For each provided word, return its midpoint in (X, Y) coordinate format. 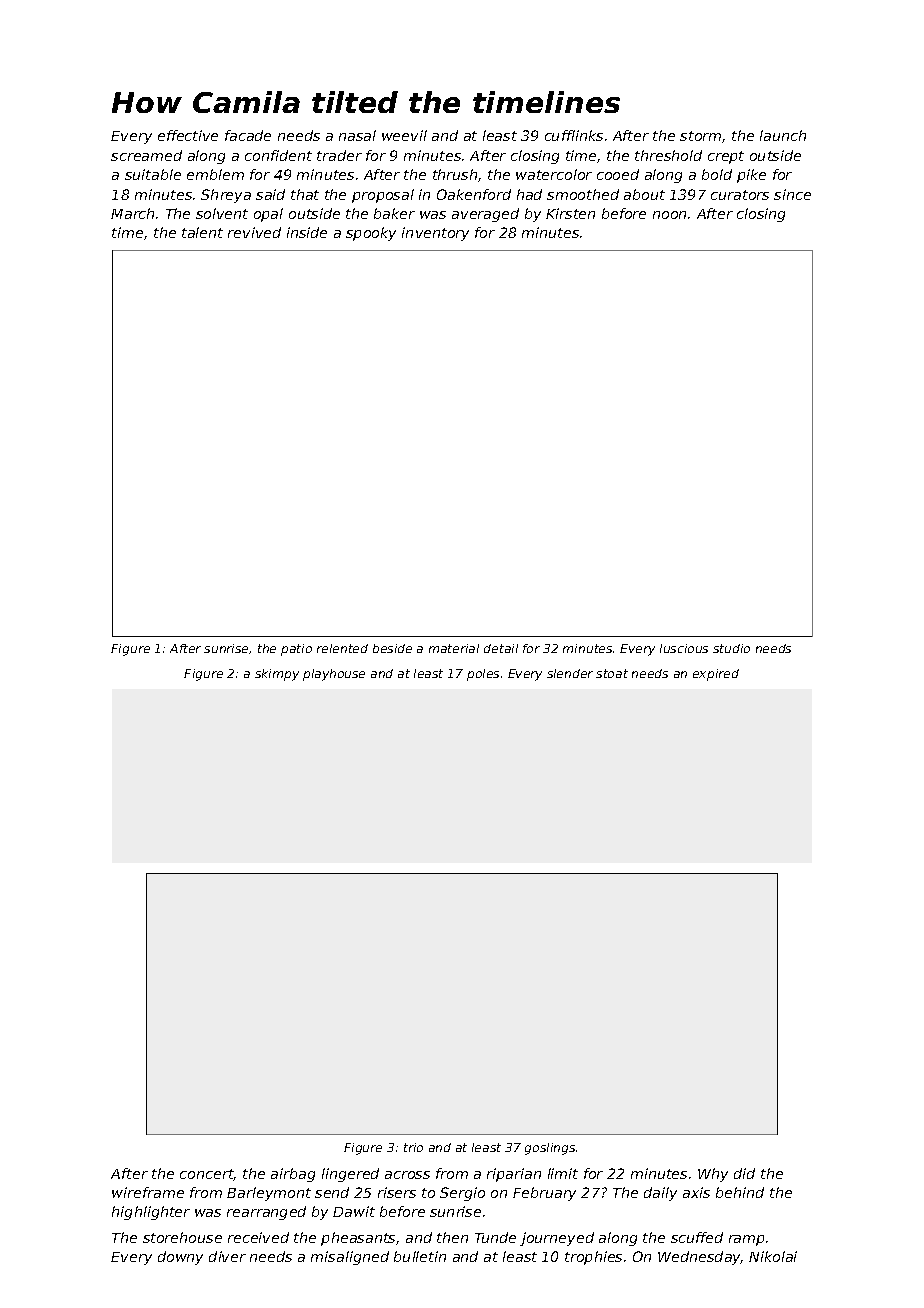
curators (740, 195)
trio (413, 1147)
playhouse (334, 675)
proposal (383, 196)
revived (254, 232)
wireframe (148, 1192)
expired (716, 675)
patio (296, 650)
